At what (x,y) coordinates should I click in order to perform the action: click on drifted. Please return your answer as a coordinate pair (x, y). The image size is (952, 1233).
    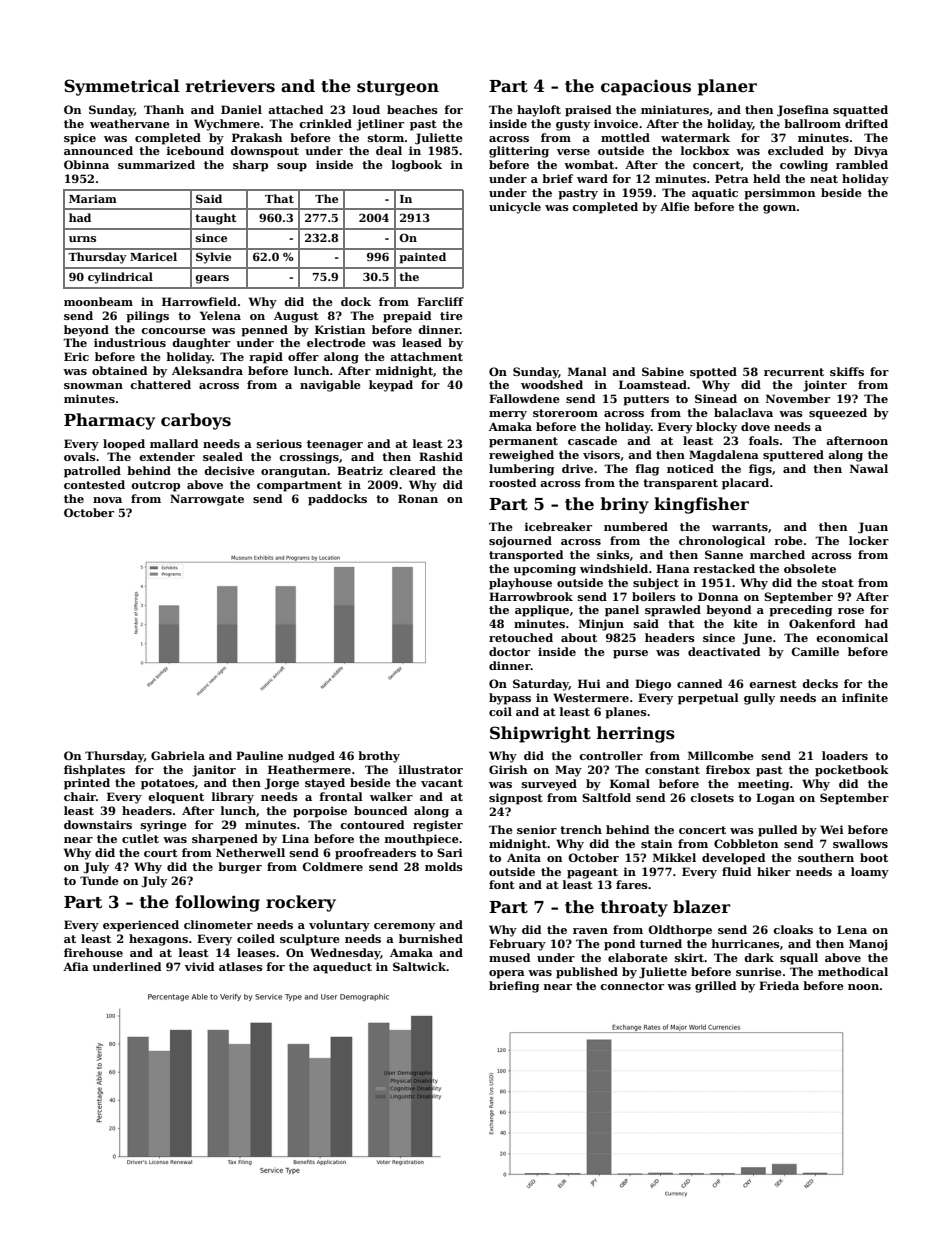
    Looking at the image, I should click on (866, 123).
